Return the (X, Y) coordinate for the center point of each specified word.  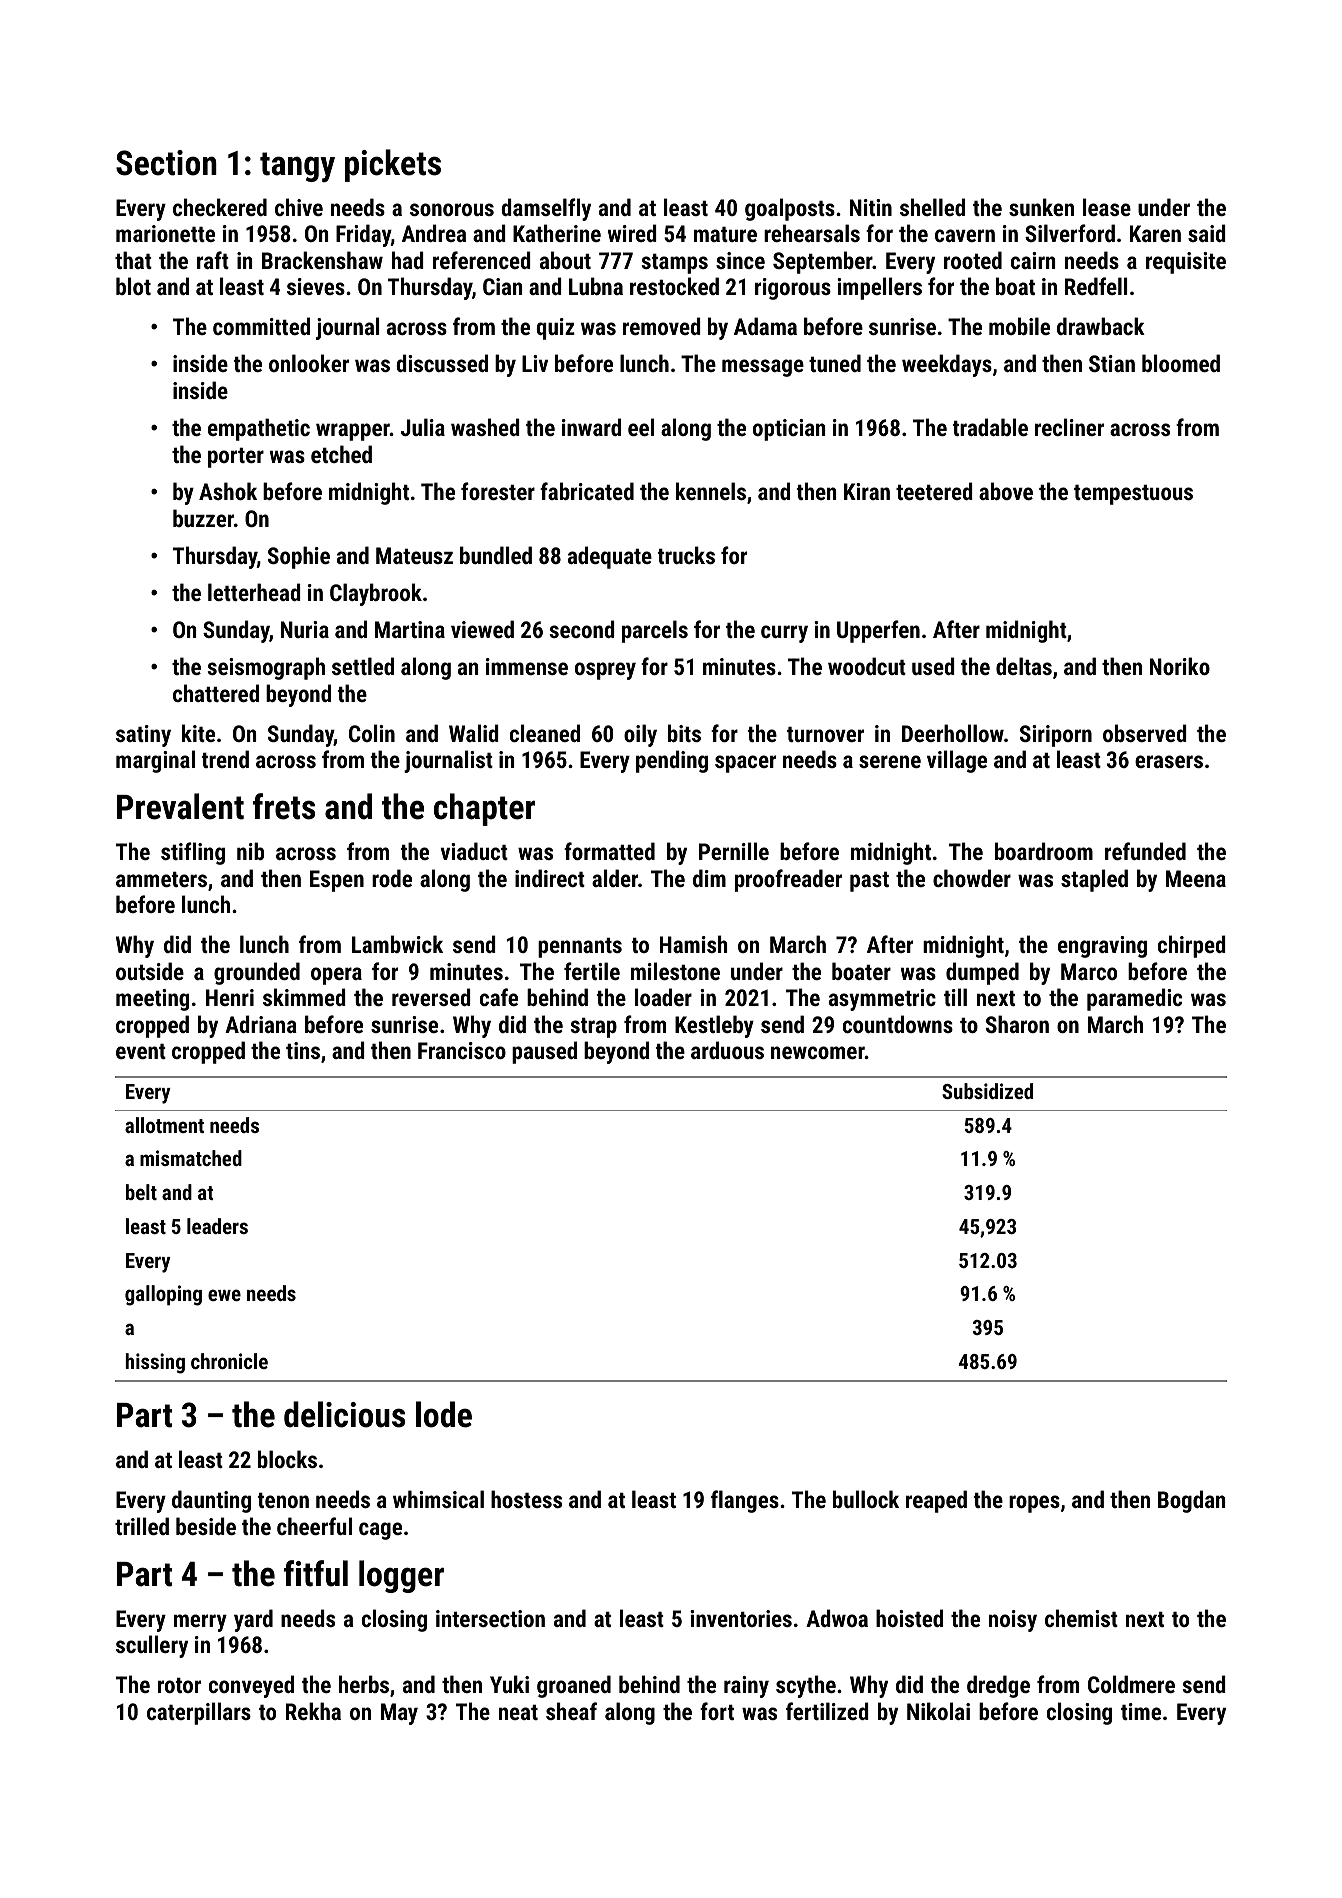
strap (594, 1028)
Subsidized (987, 1091)
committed (261, 326)
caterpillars (199, 1713)
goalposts (790, 209)
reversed (431, 997)
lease (1107, 207)
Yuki (509, 1684)
